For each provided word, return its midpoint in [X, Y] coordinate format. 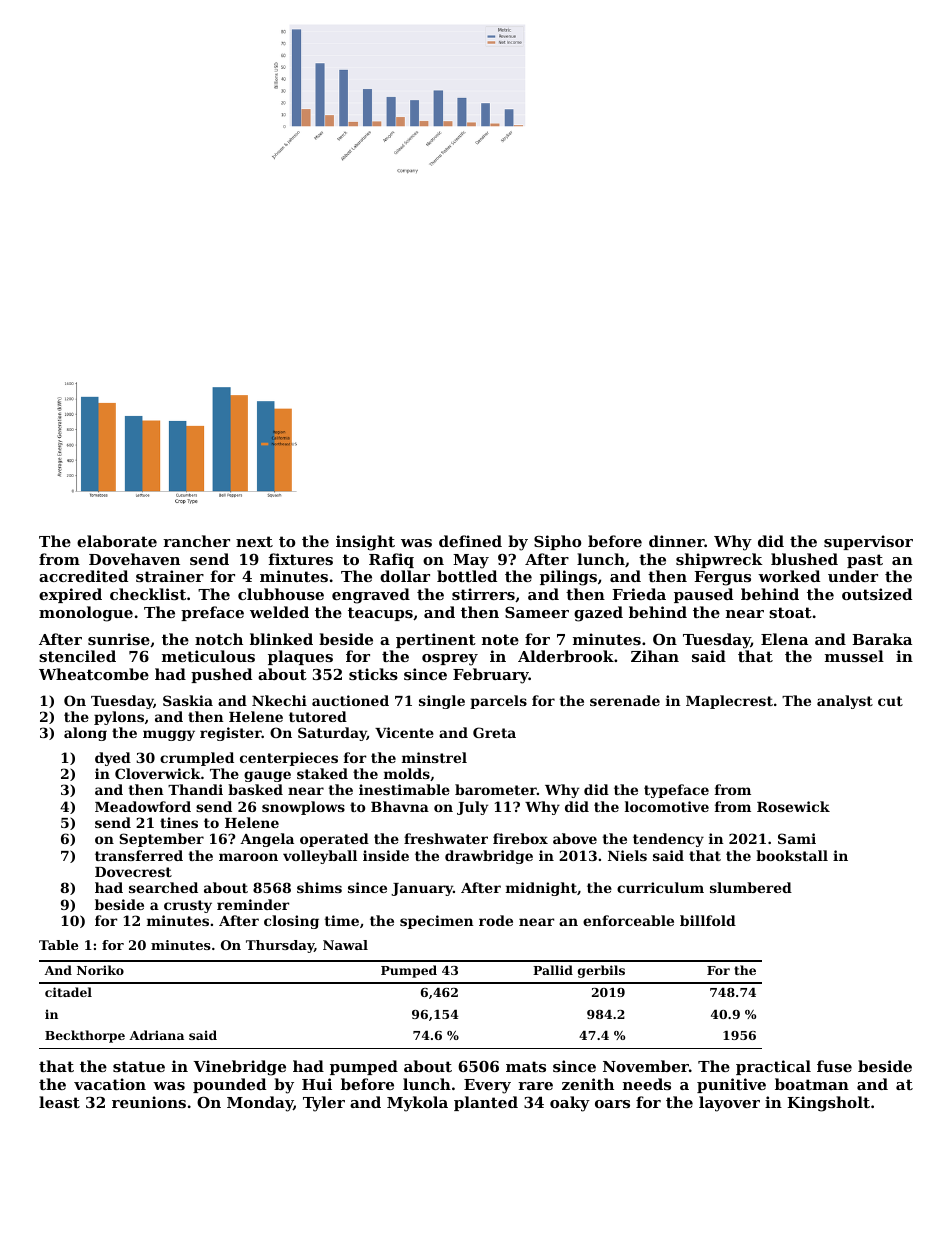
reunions [149, 1102]
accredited [83, 576]
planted [486, 1103]
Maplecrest [729, 702]
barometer [496, 789]
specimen [437, 922]
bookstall [792, 855]
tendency [668, 840]
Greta [494, 732]
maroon [248, 857]
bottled [467, 576]
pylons [119, 718]
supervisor [868, 542]
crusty [188, 906]
